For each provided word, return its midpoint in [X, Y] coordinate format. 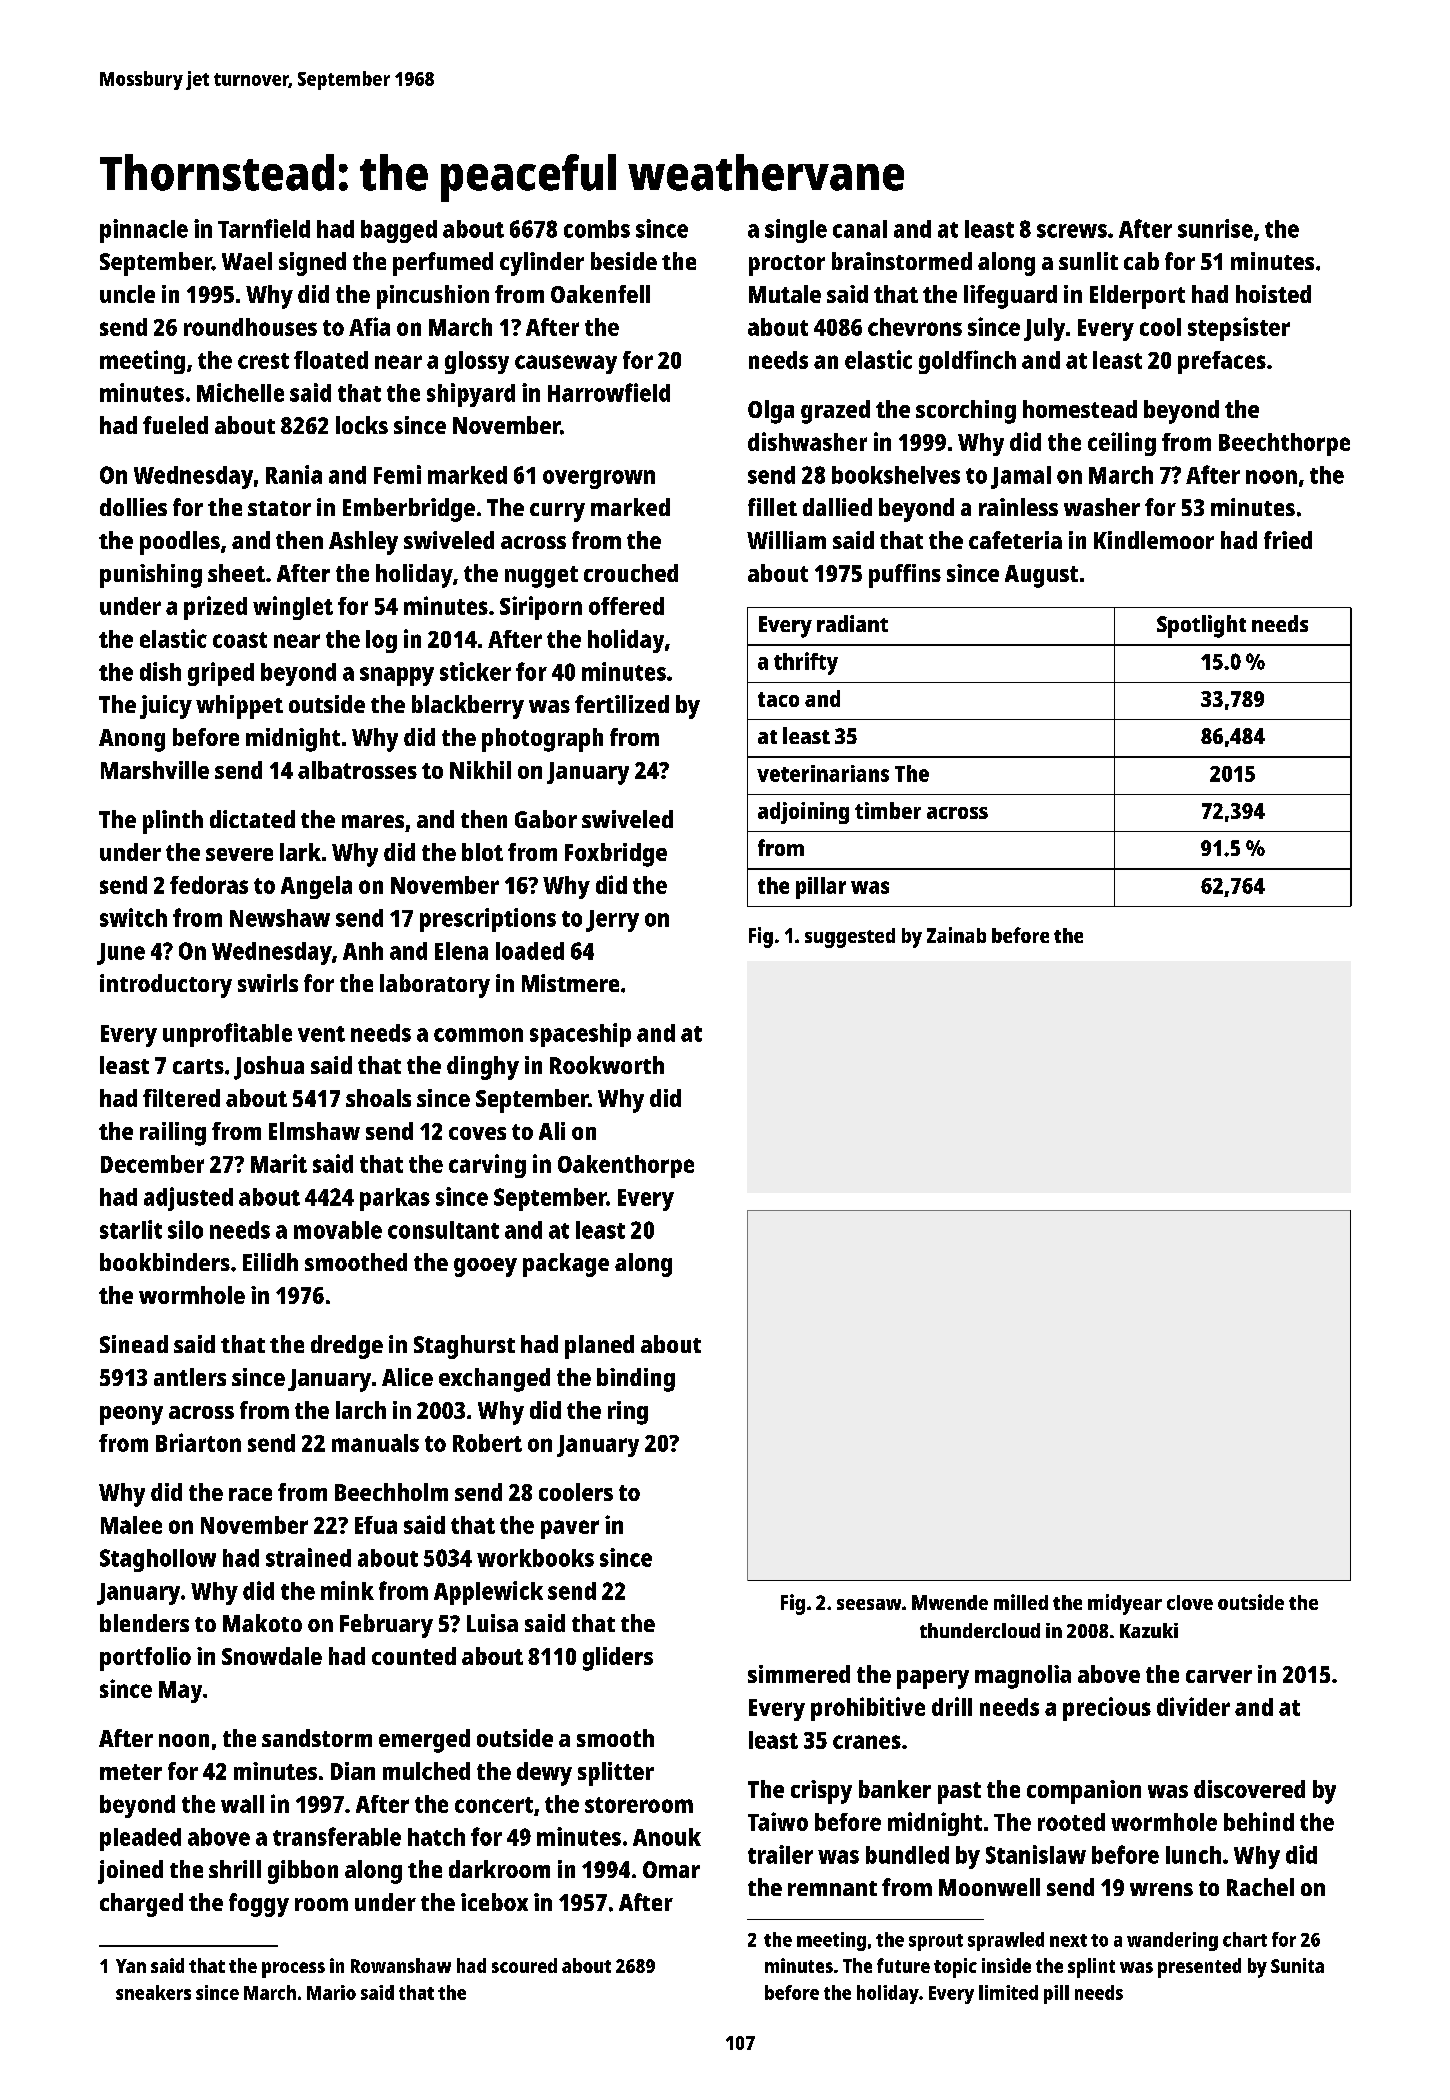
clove [1190, 1602]
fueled [175, 425]
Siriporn [541, 608]
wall [242, 1804]
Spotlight [1201, 626]
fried [1288, 540]
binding [636, 1380]
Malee [131, 1525]
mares [373, 821]
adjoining [803, 813]
